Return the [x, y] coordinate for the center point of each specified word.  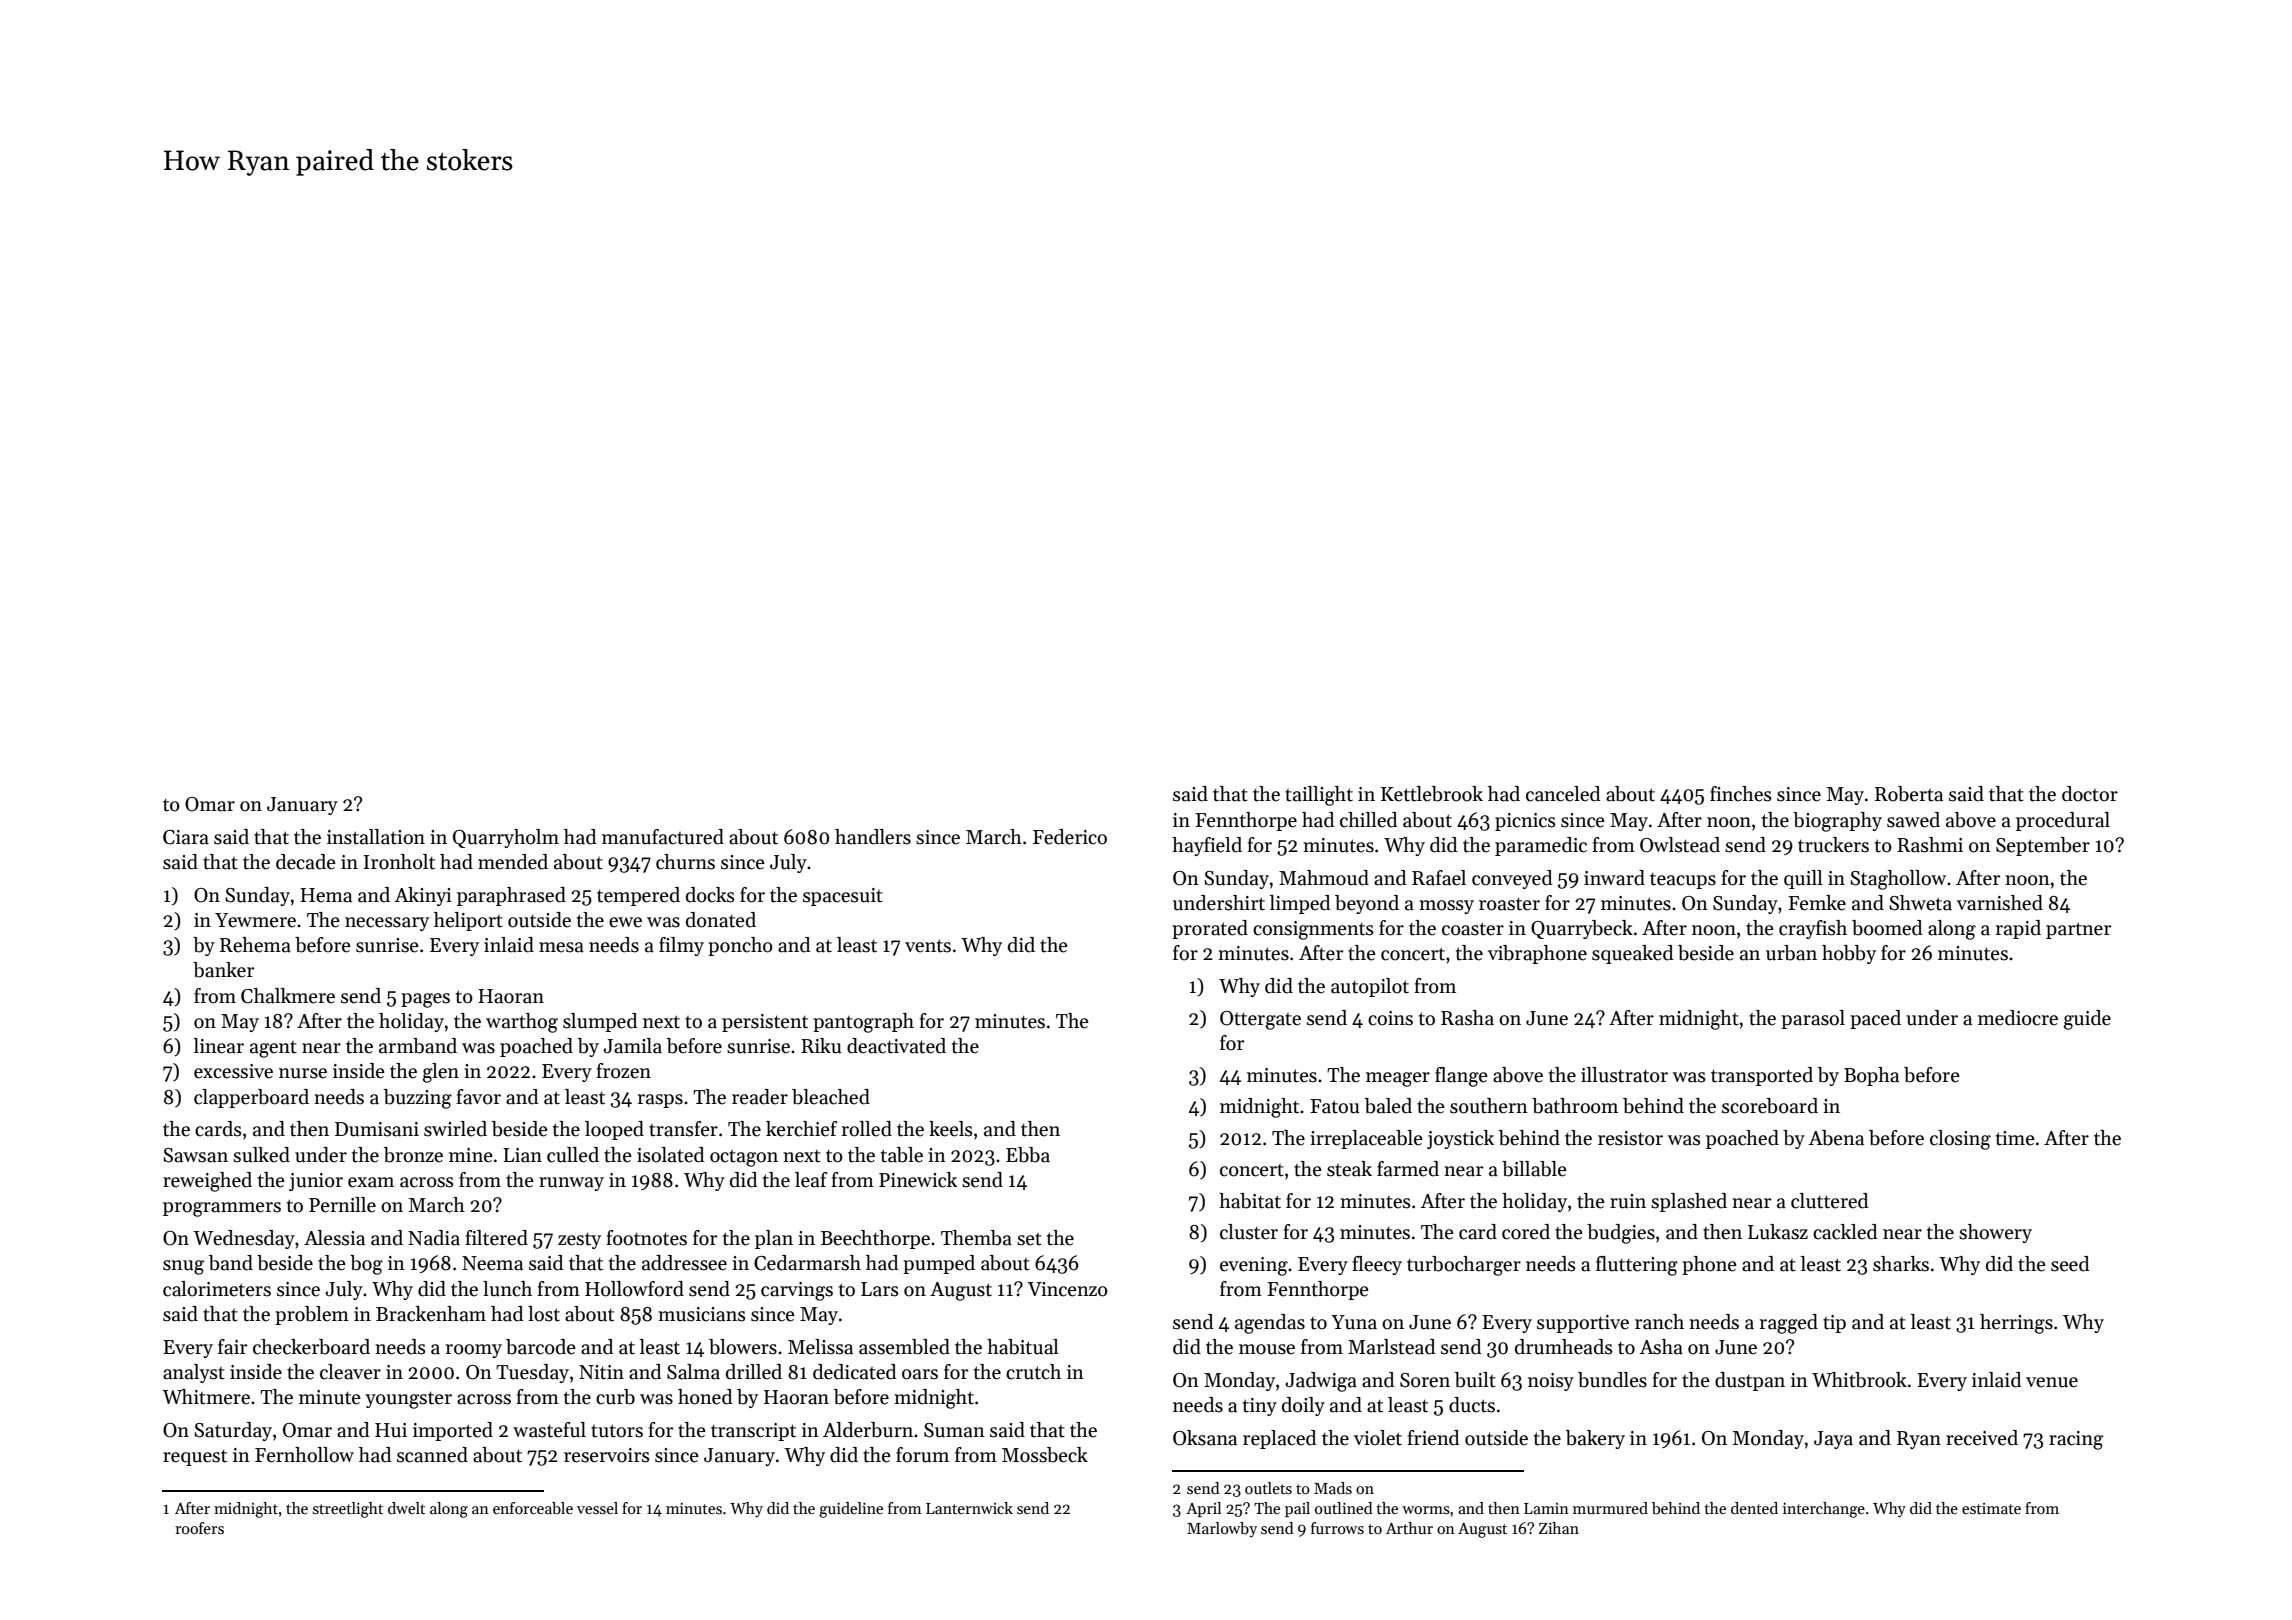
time [2015, 1138]
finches [1740, 794]
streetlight [348, 1510]
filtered [496, 1238]
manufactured [663, 837]
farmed [1408, 1169]
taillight [1319, 796]
